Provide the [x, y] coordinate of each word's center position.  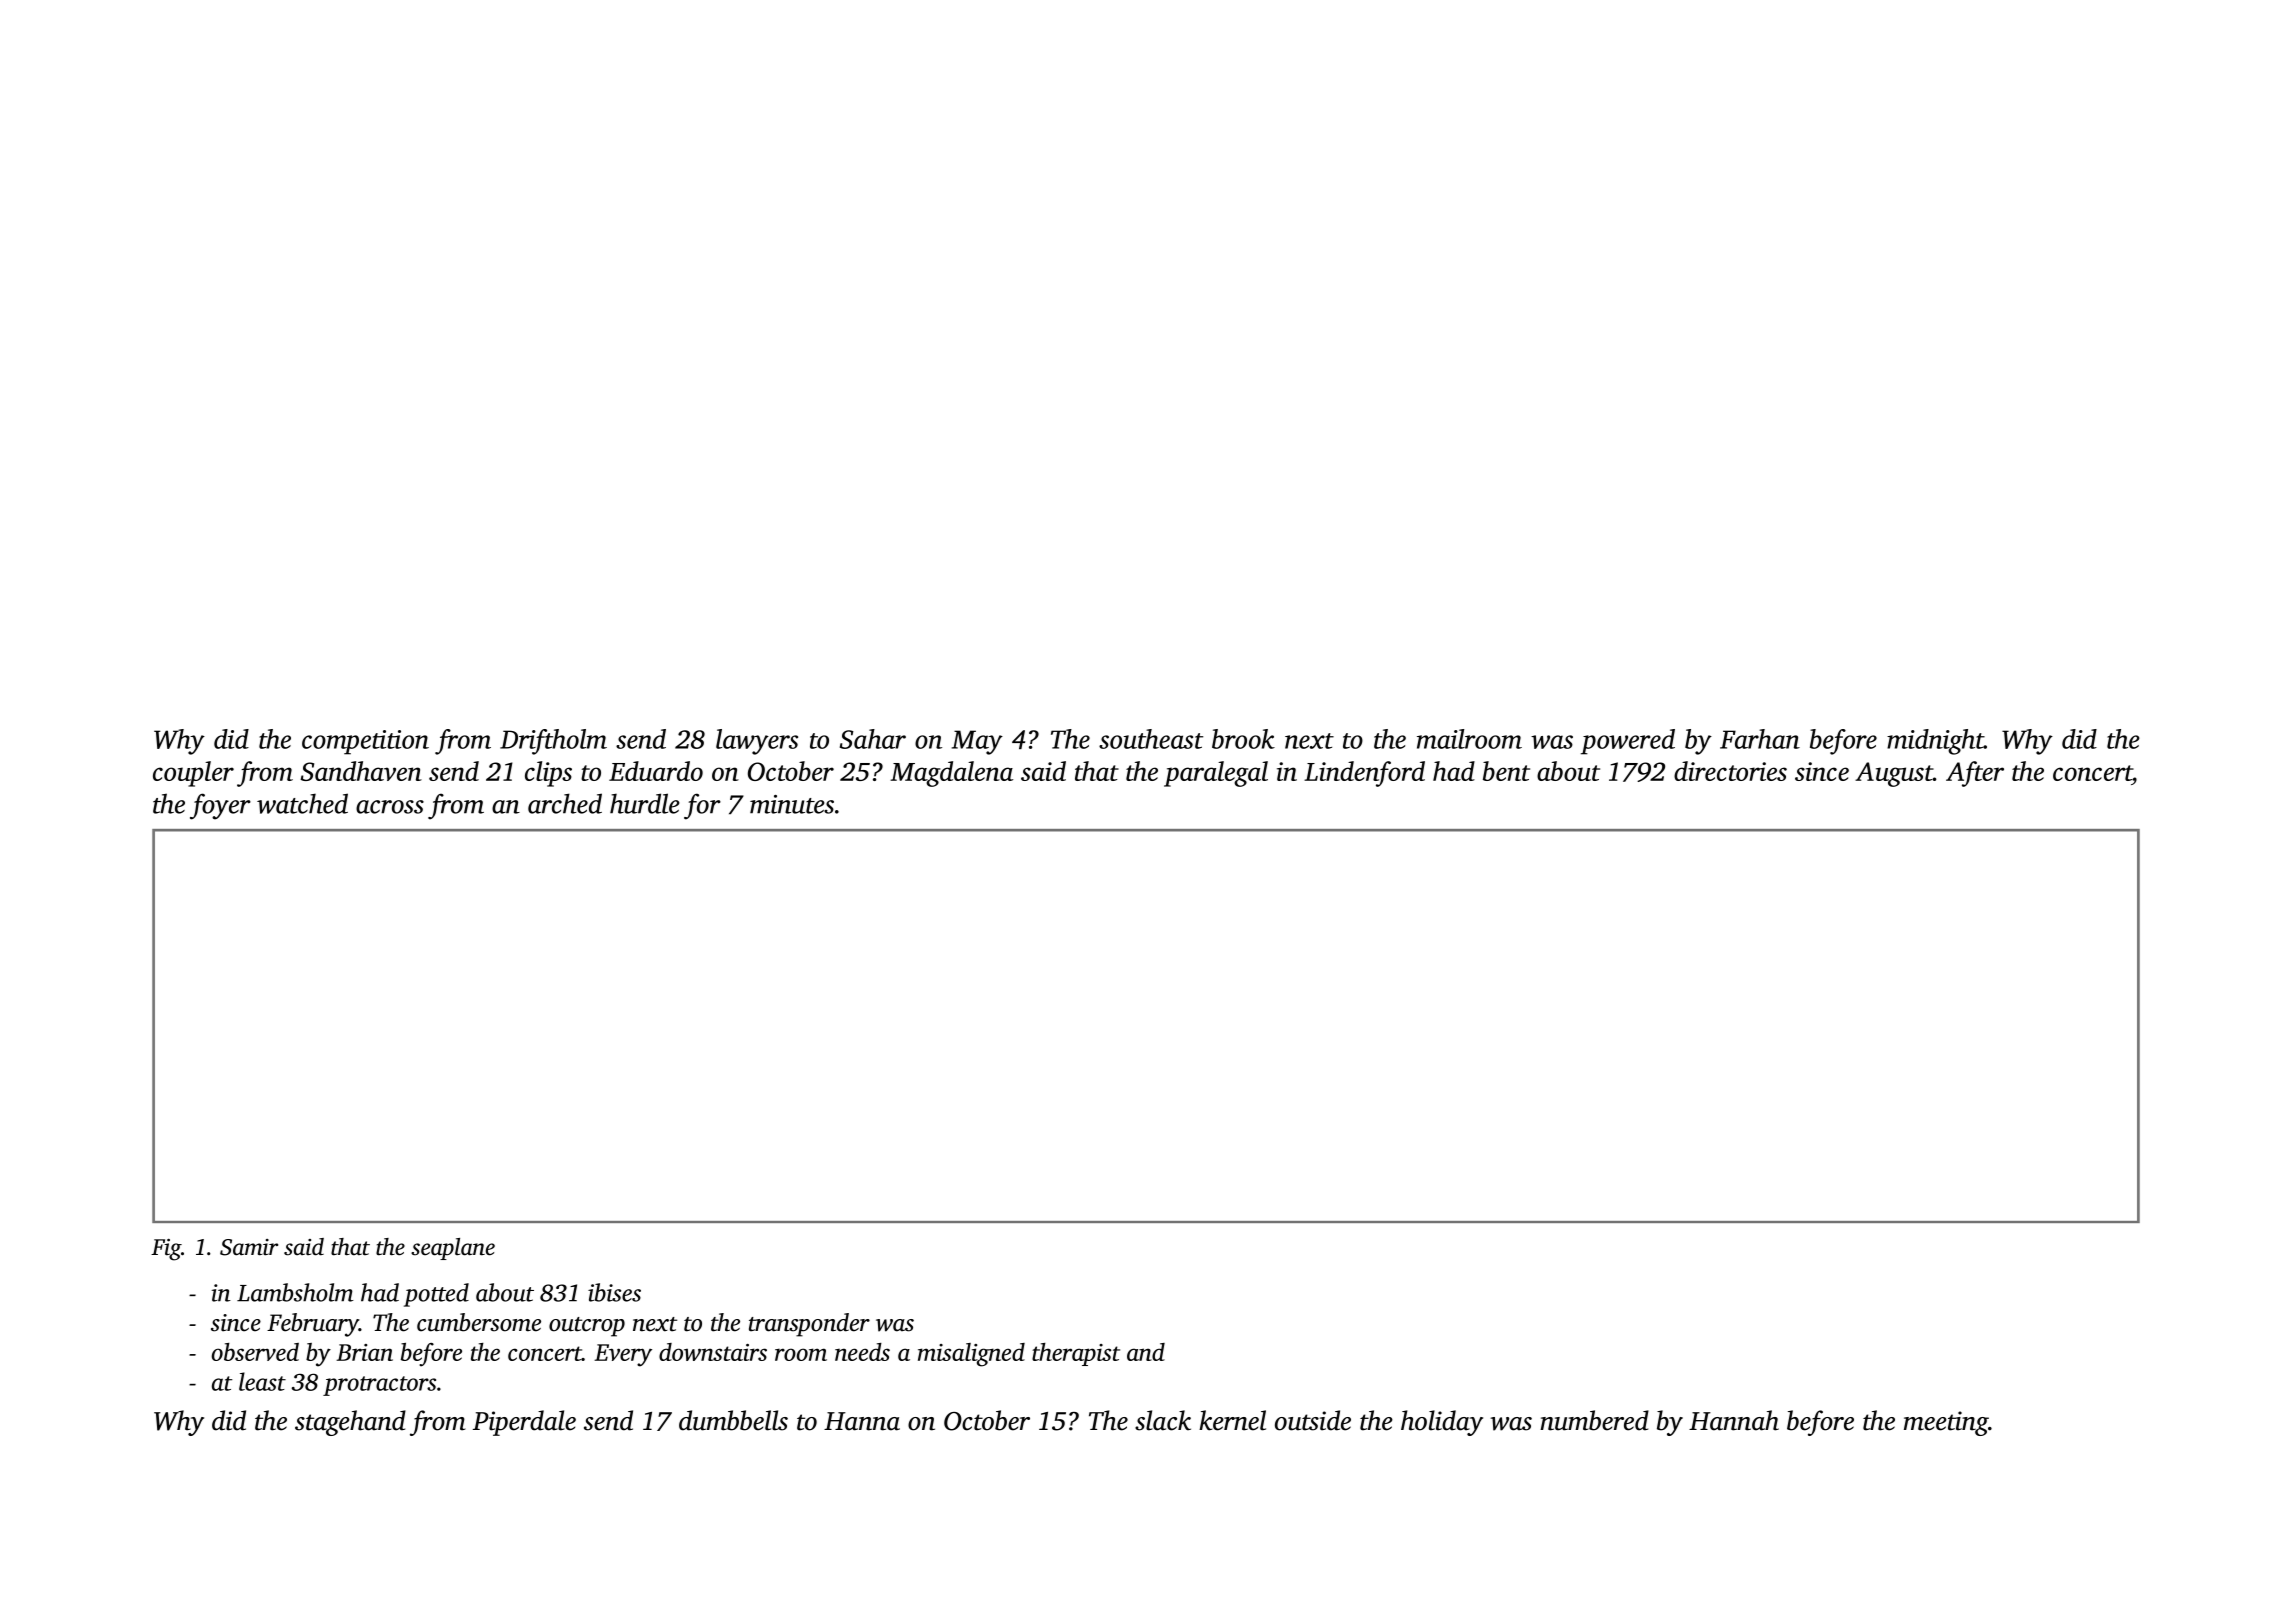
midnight [1935, 742]
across [390, 807]
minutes [792, 804]
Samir [249, 1247]
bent [1506, 771]
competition [365, 742]
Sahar [873, 739]
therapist [1076, 1354]
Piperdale [524, 1423]
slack [1163, 1420]
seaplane [453, 1249]
